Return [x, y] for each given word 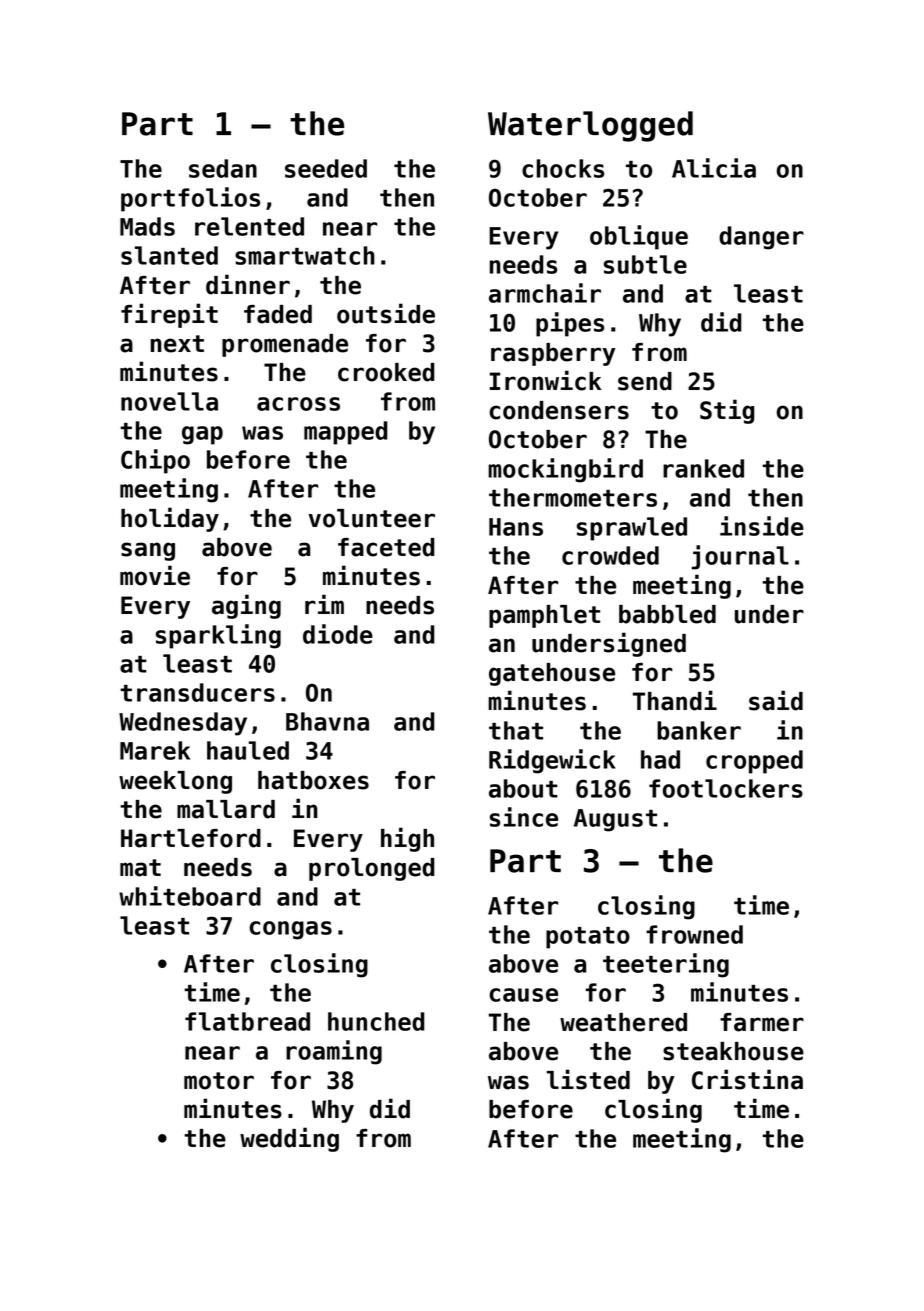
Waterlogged [590, 126]
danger [761, 238]
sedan [223, 168]
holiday [170, 519]
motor [219, 1081]
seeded [326, 168]
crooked [386, 372]
